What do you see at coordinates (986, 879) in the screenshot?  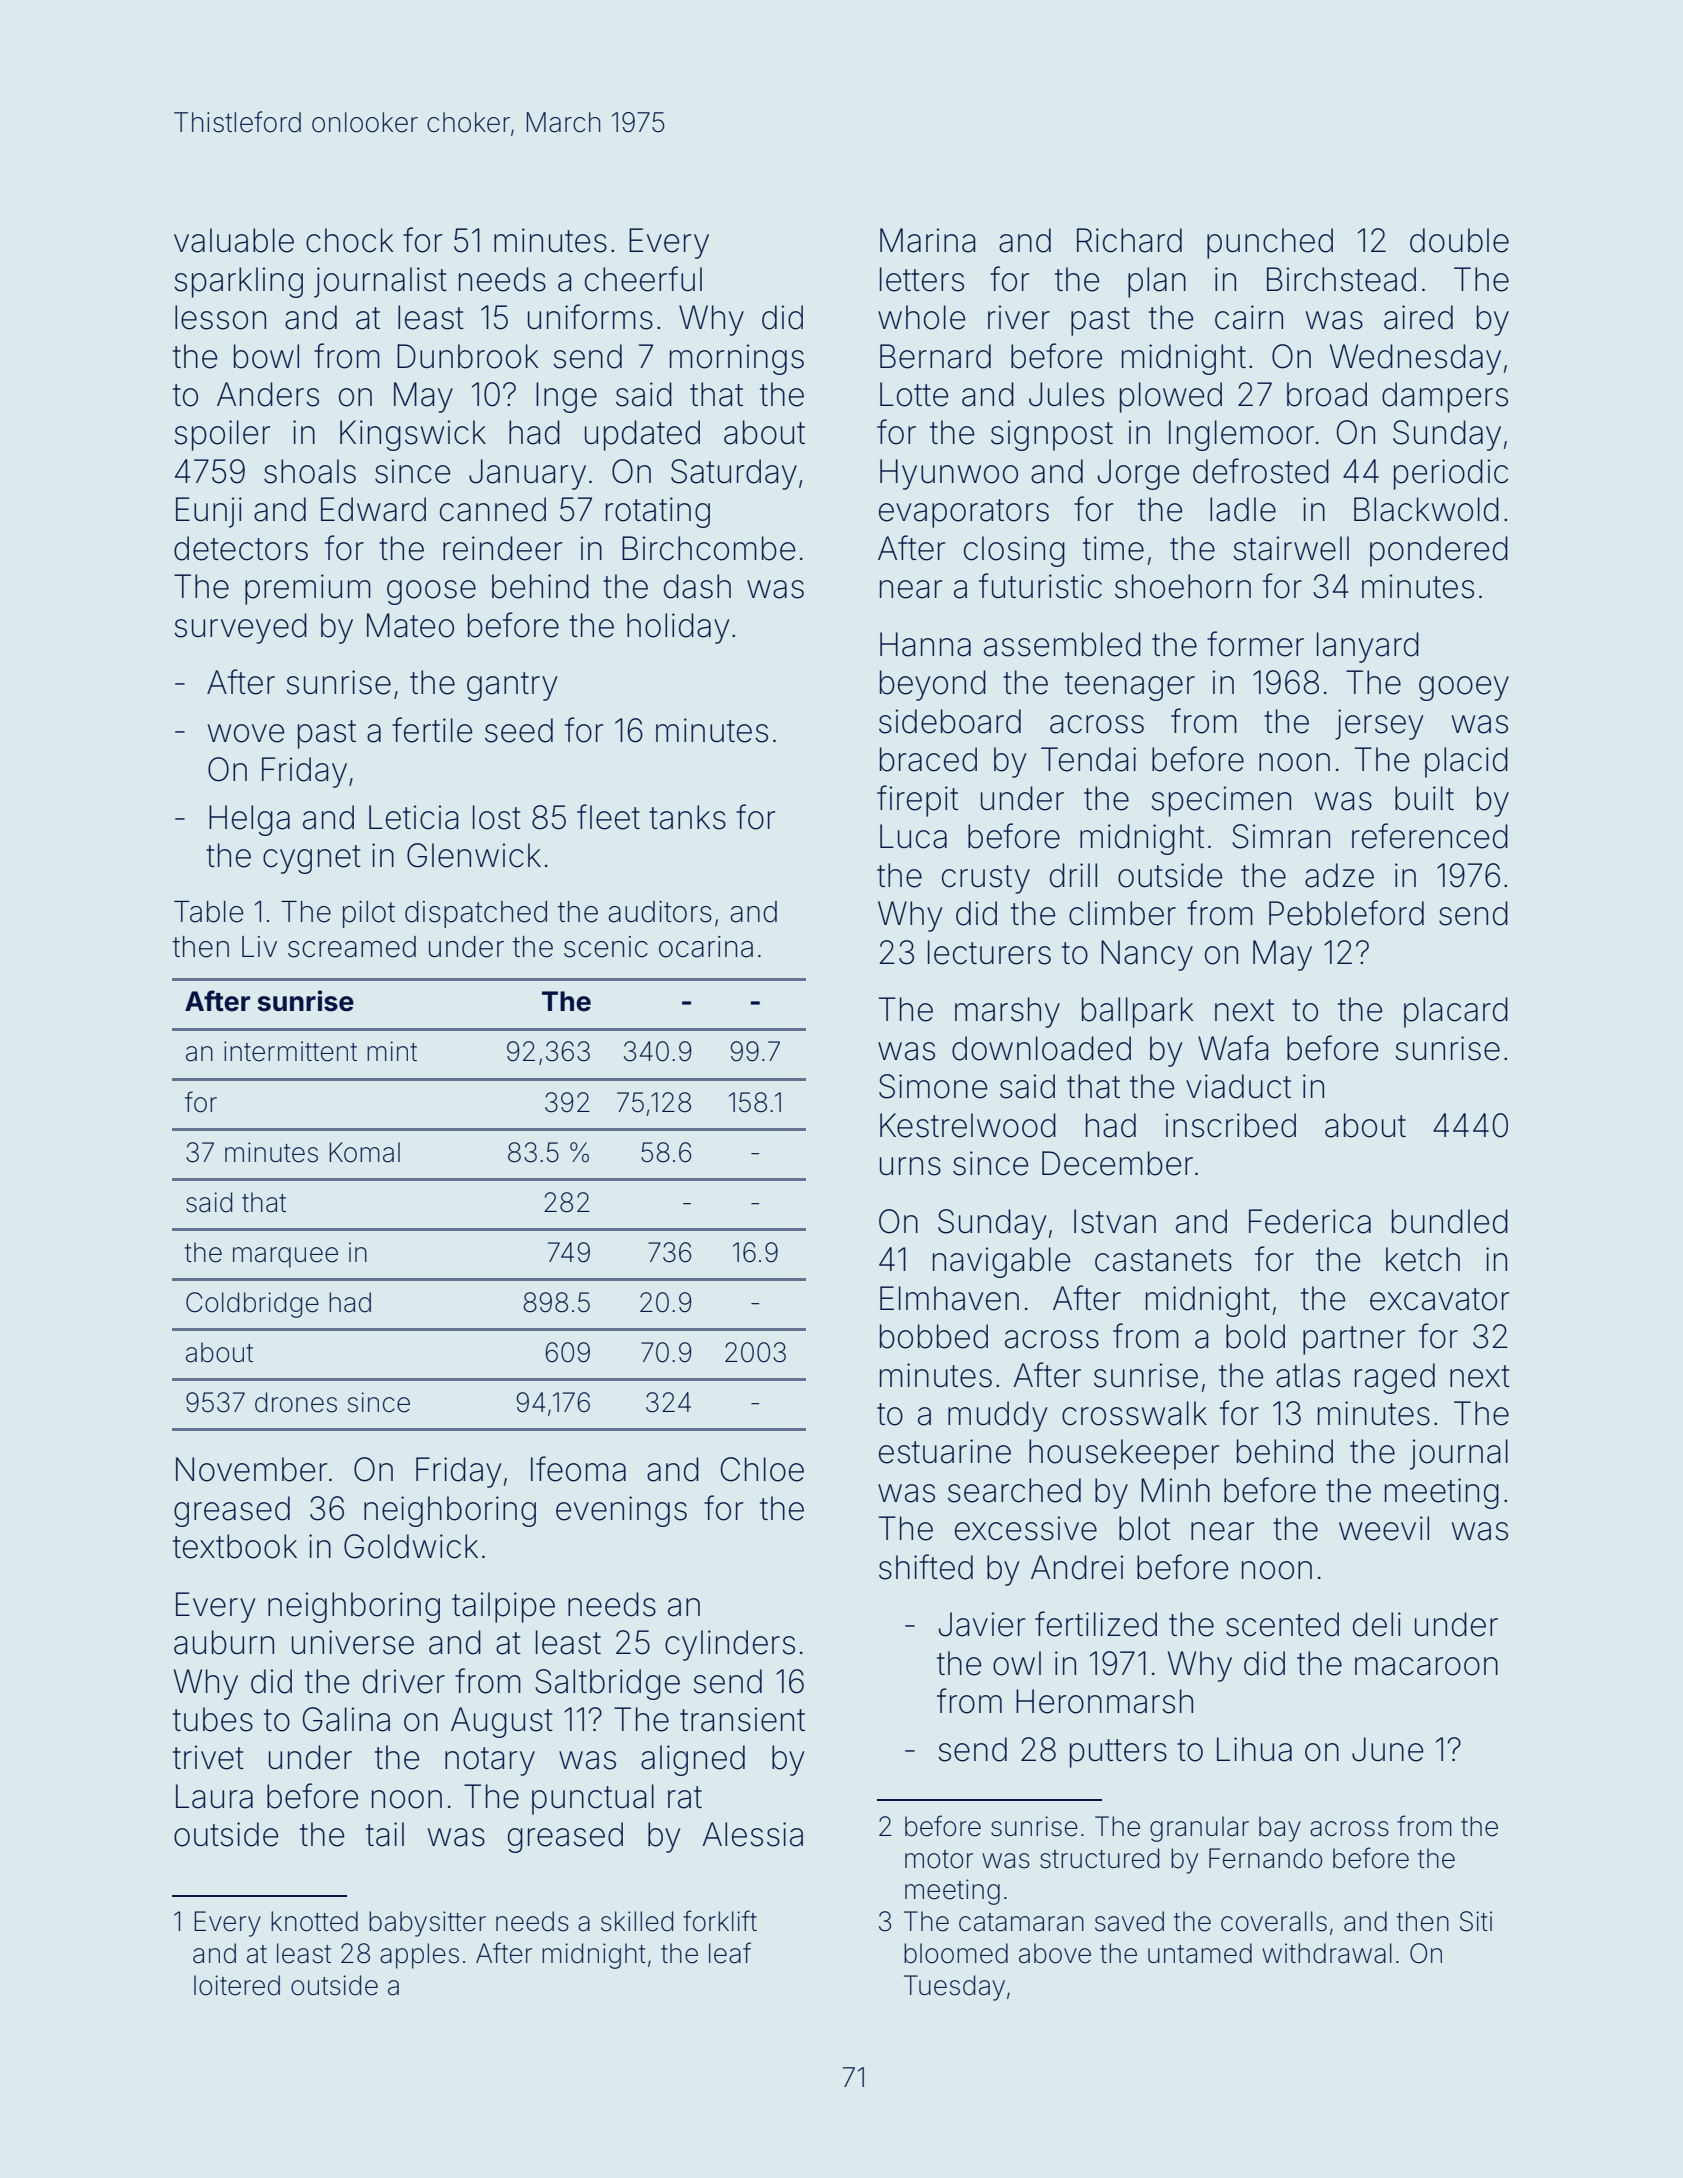 I see `crusty` at bounding box center [986, 879].
